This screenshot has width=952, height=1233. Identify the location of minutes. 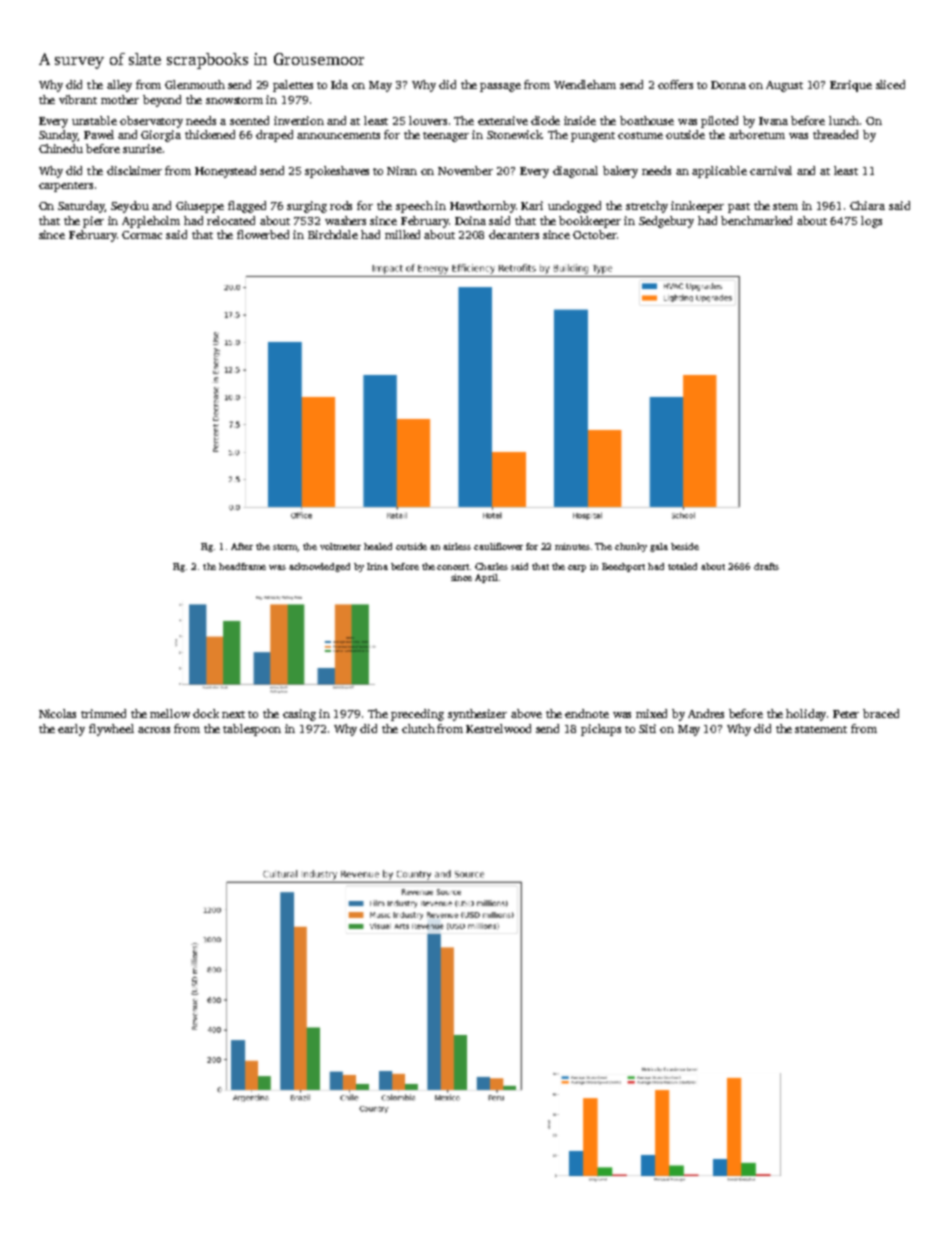
(572, 546).
